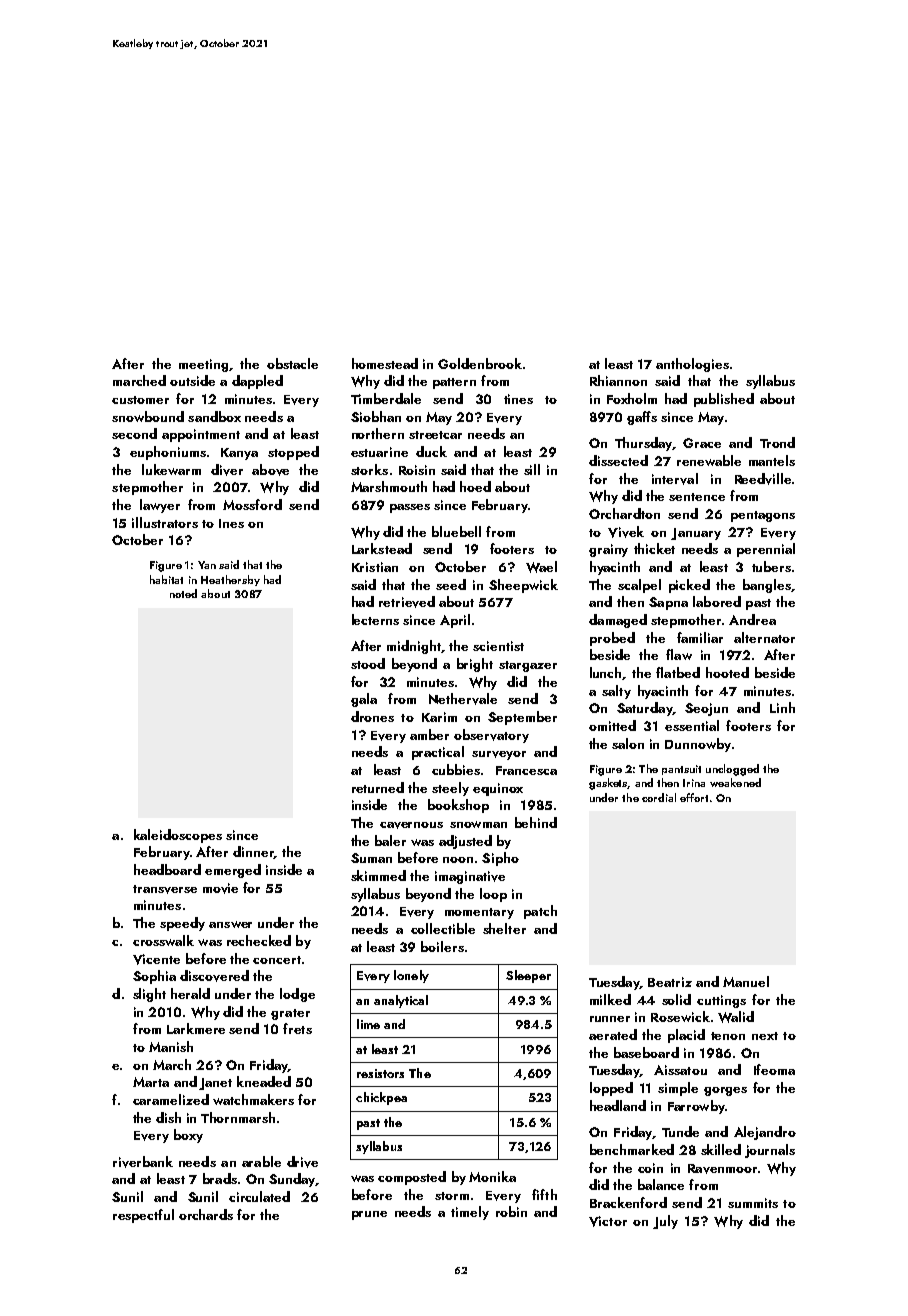 This screenshot has height=1316, width=908. I want to click on practical, so click(438, 753).
